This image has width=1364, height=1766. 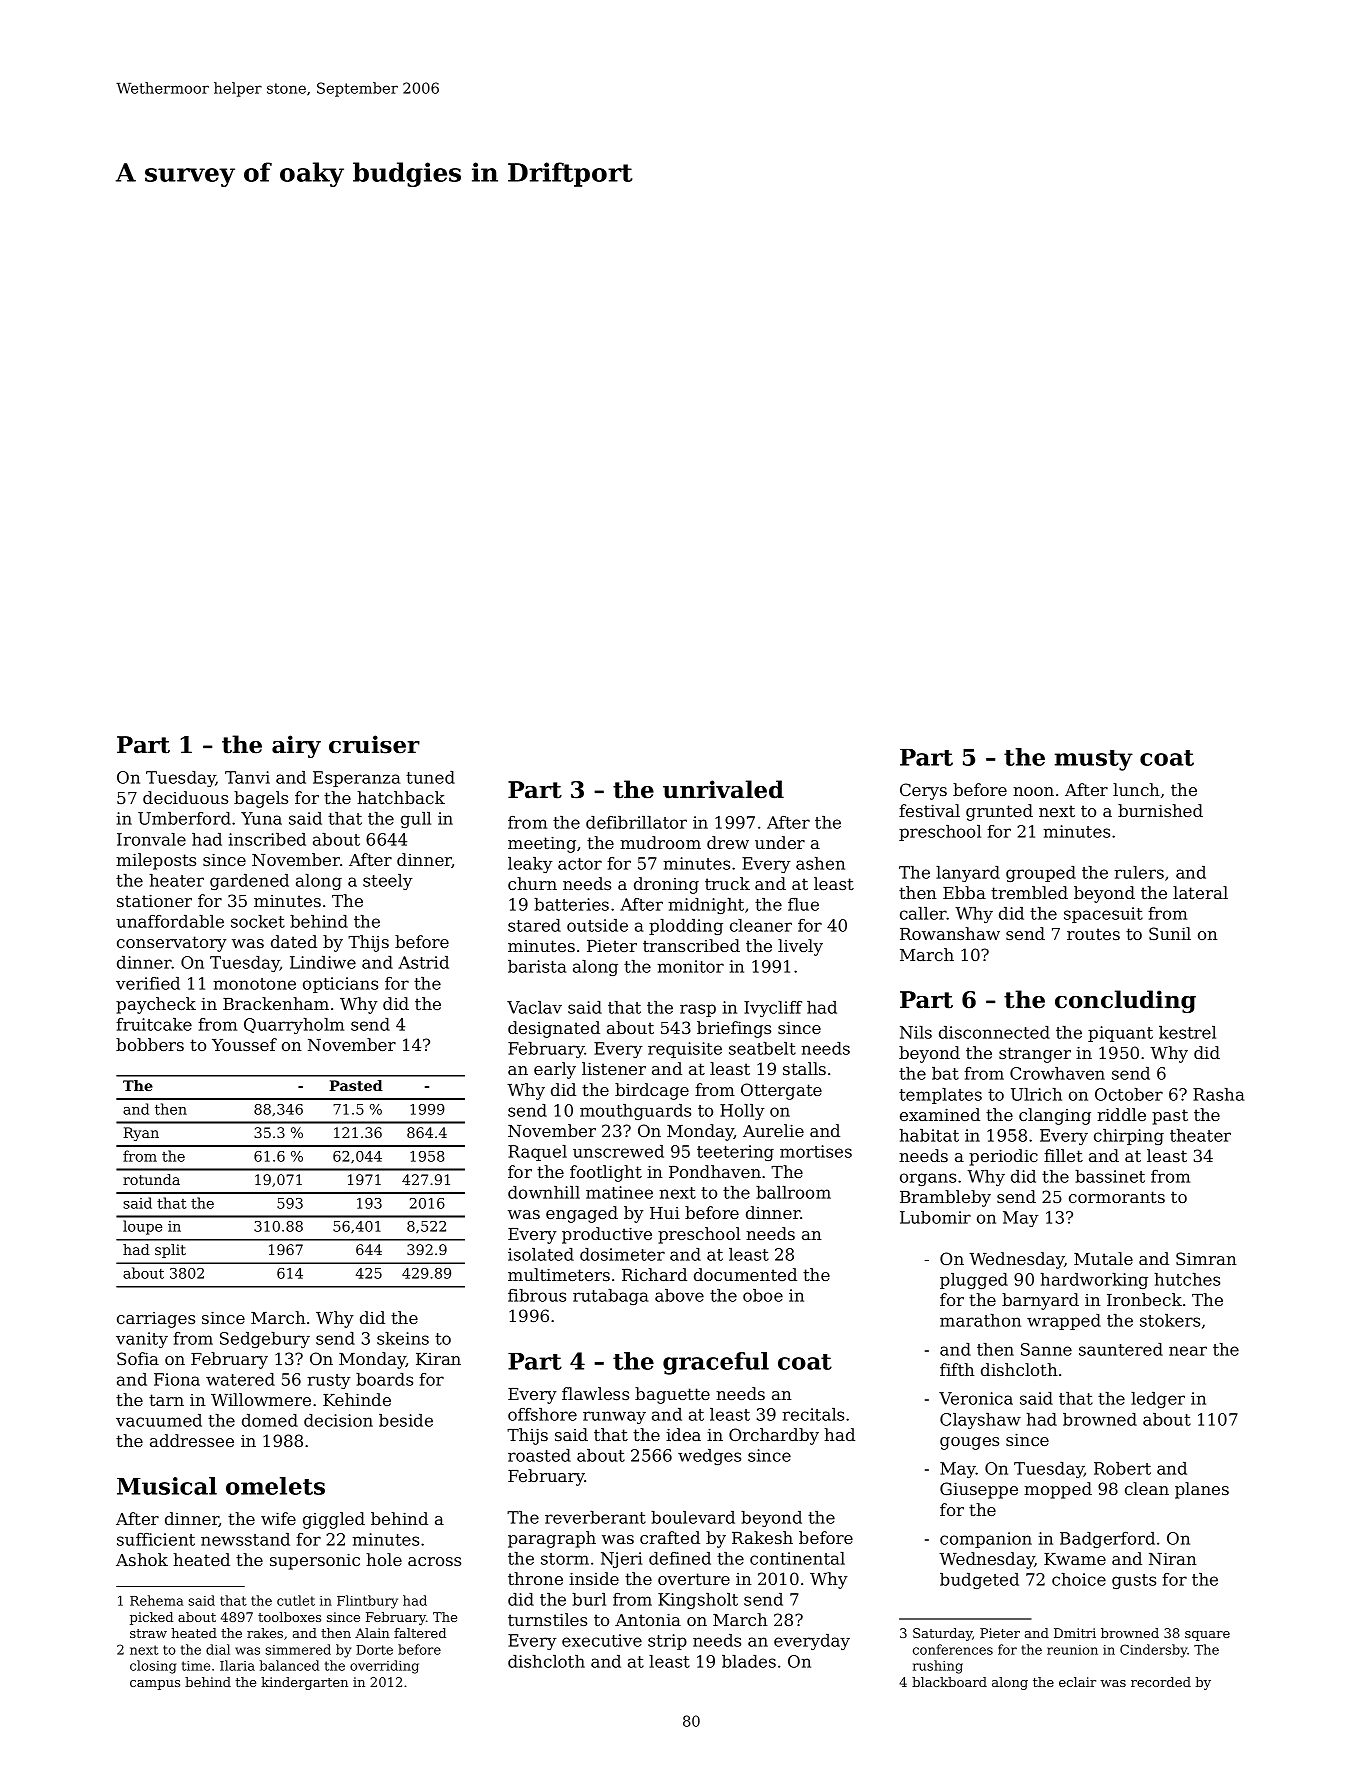 What do you see at coordinates (537, 1153) in the image?
I see `Raquel` at bounding box center [537, 1153].
